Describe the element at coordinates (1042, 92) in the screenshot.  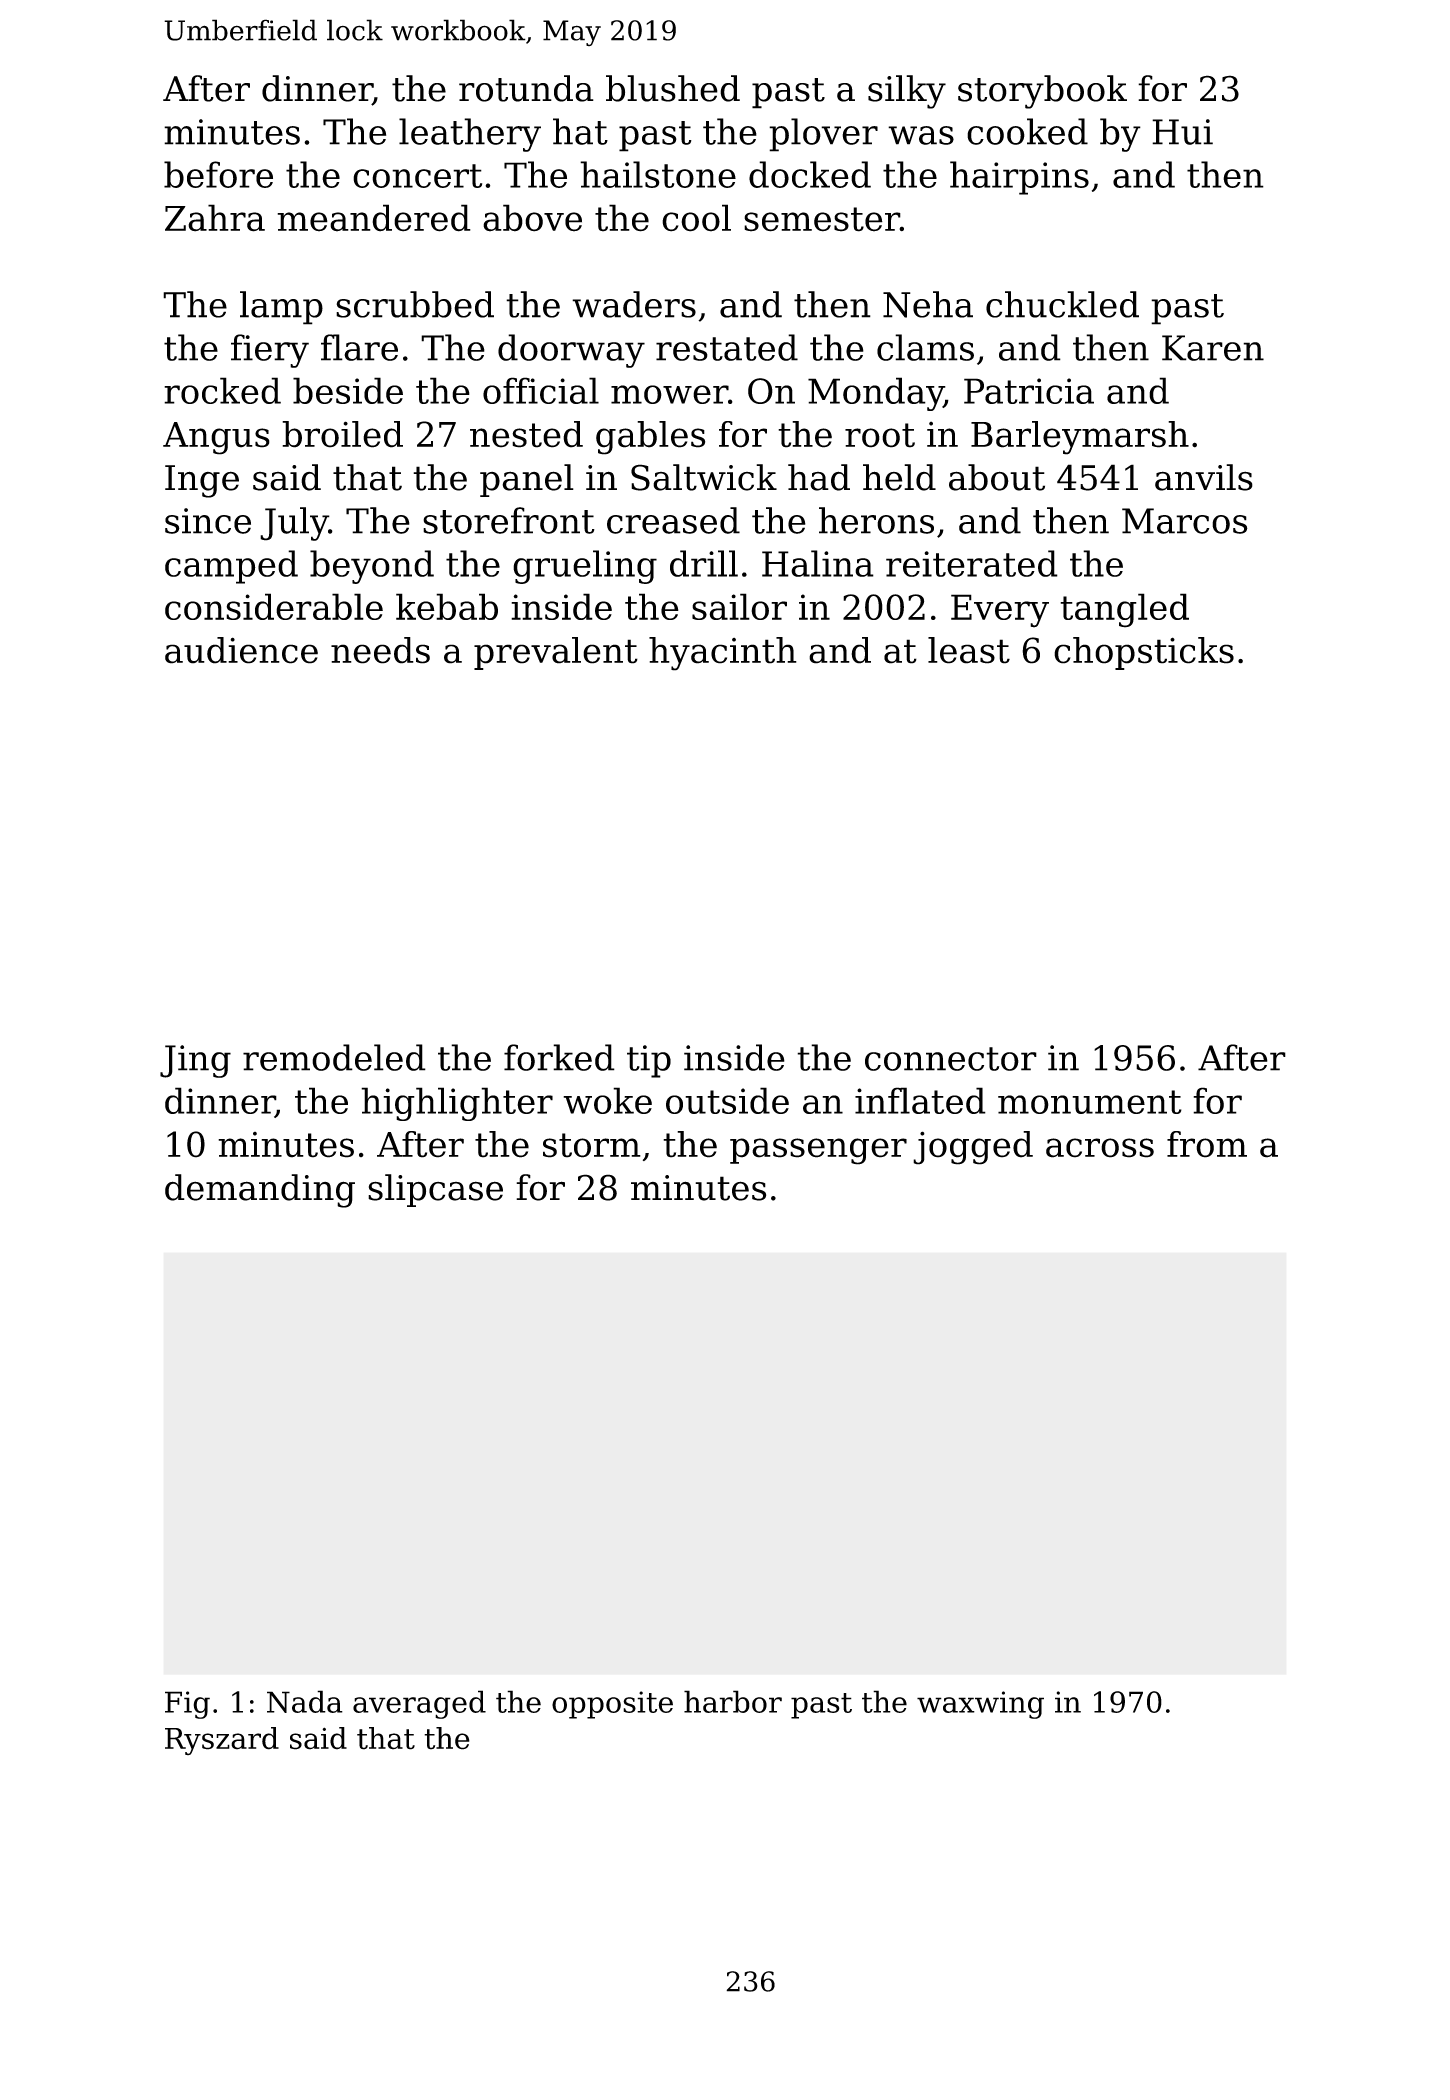
I see `storybook` at that location.
